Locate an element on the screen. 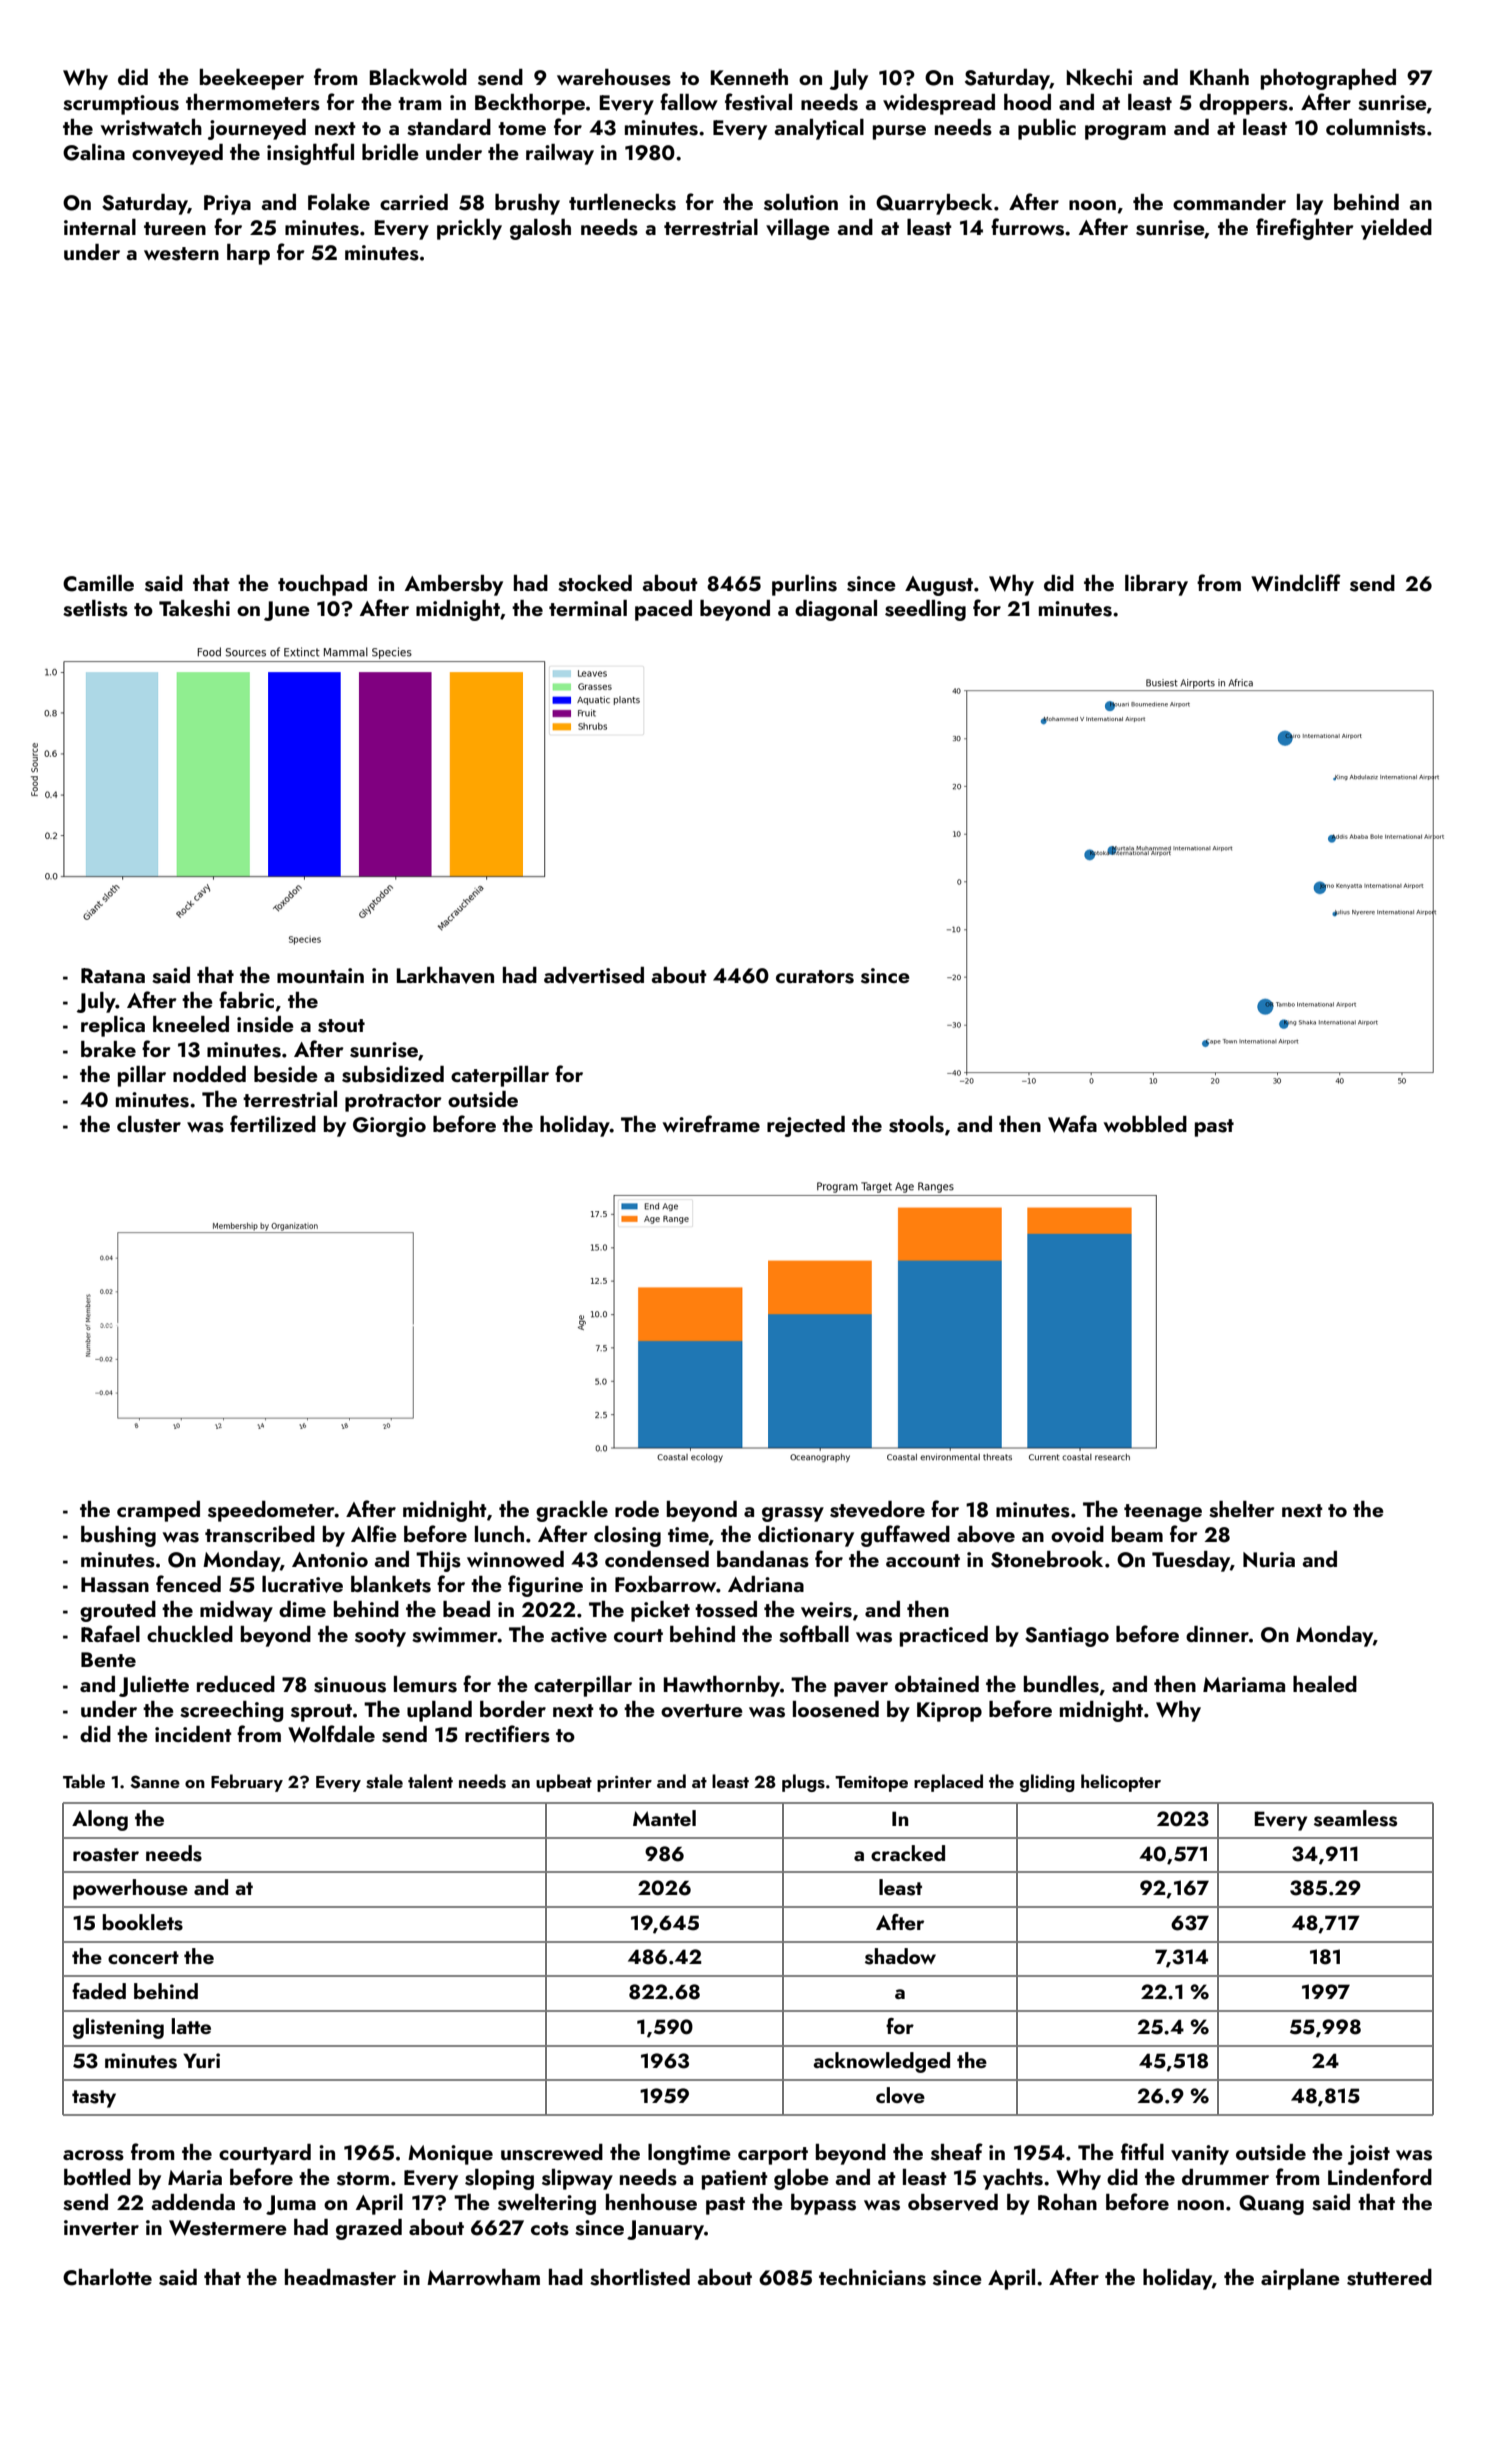  winnowed is located at coordinates (515, 1559).
